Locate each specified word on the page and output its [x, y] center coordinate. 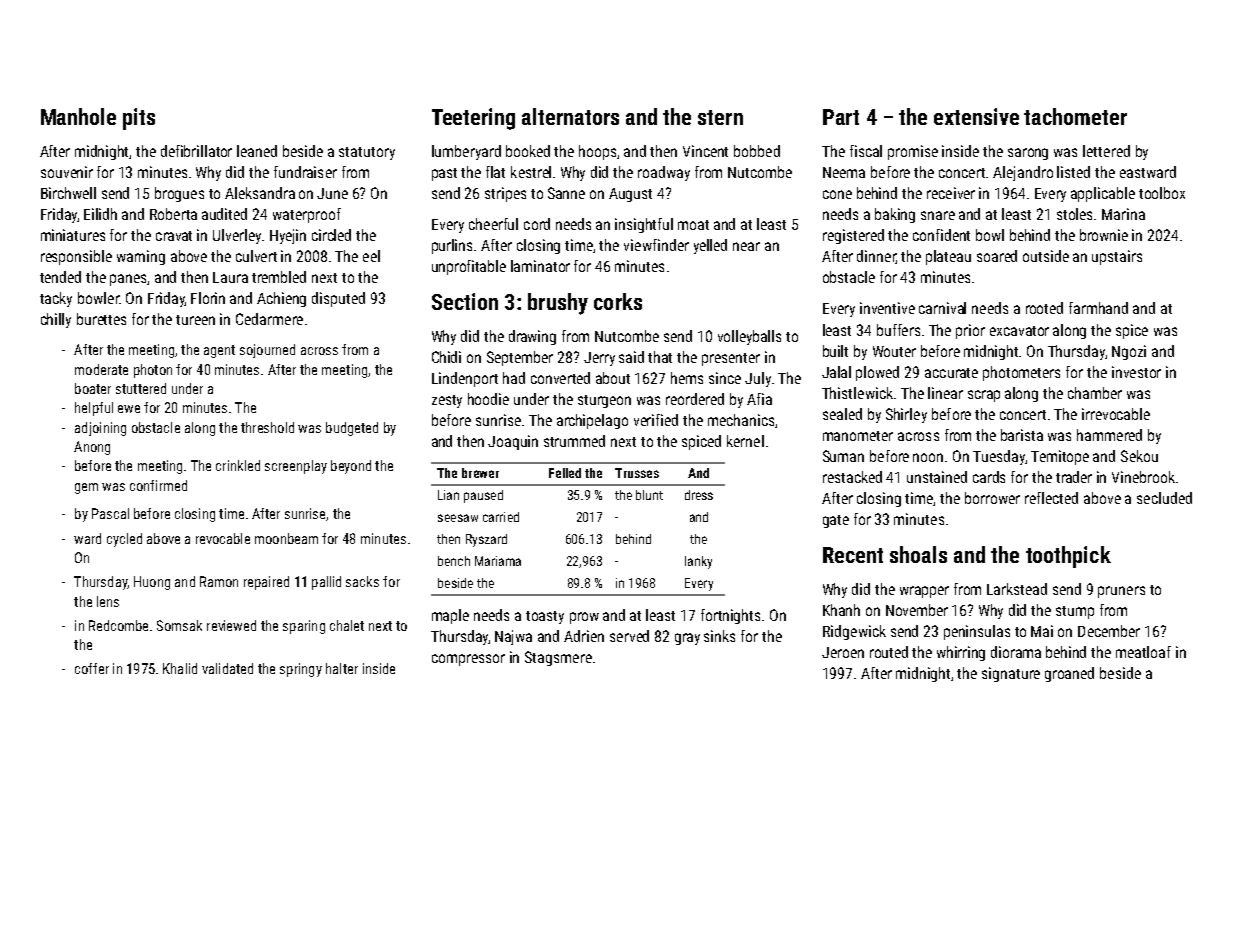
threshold [267, 427]
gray [687, 639]
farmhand [1098, 308]
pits [139, 119]
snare [938, 215]
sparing [304, 627]
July [758, 379]
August [630, 195]
